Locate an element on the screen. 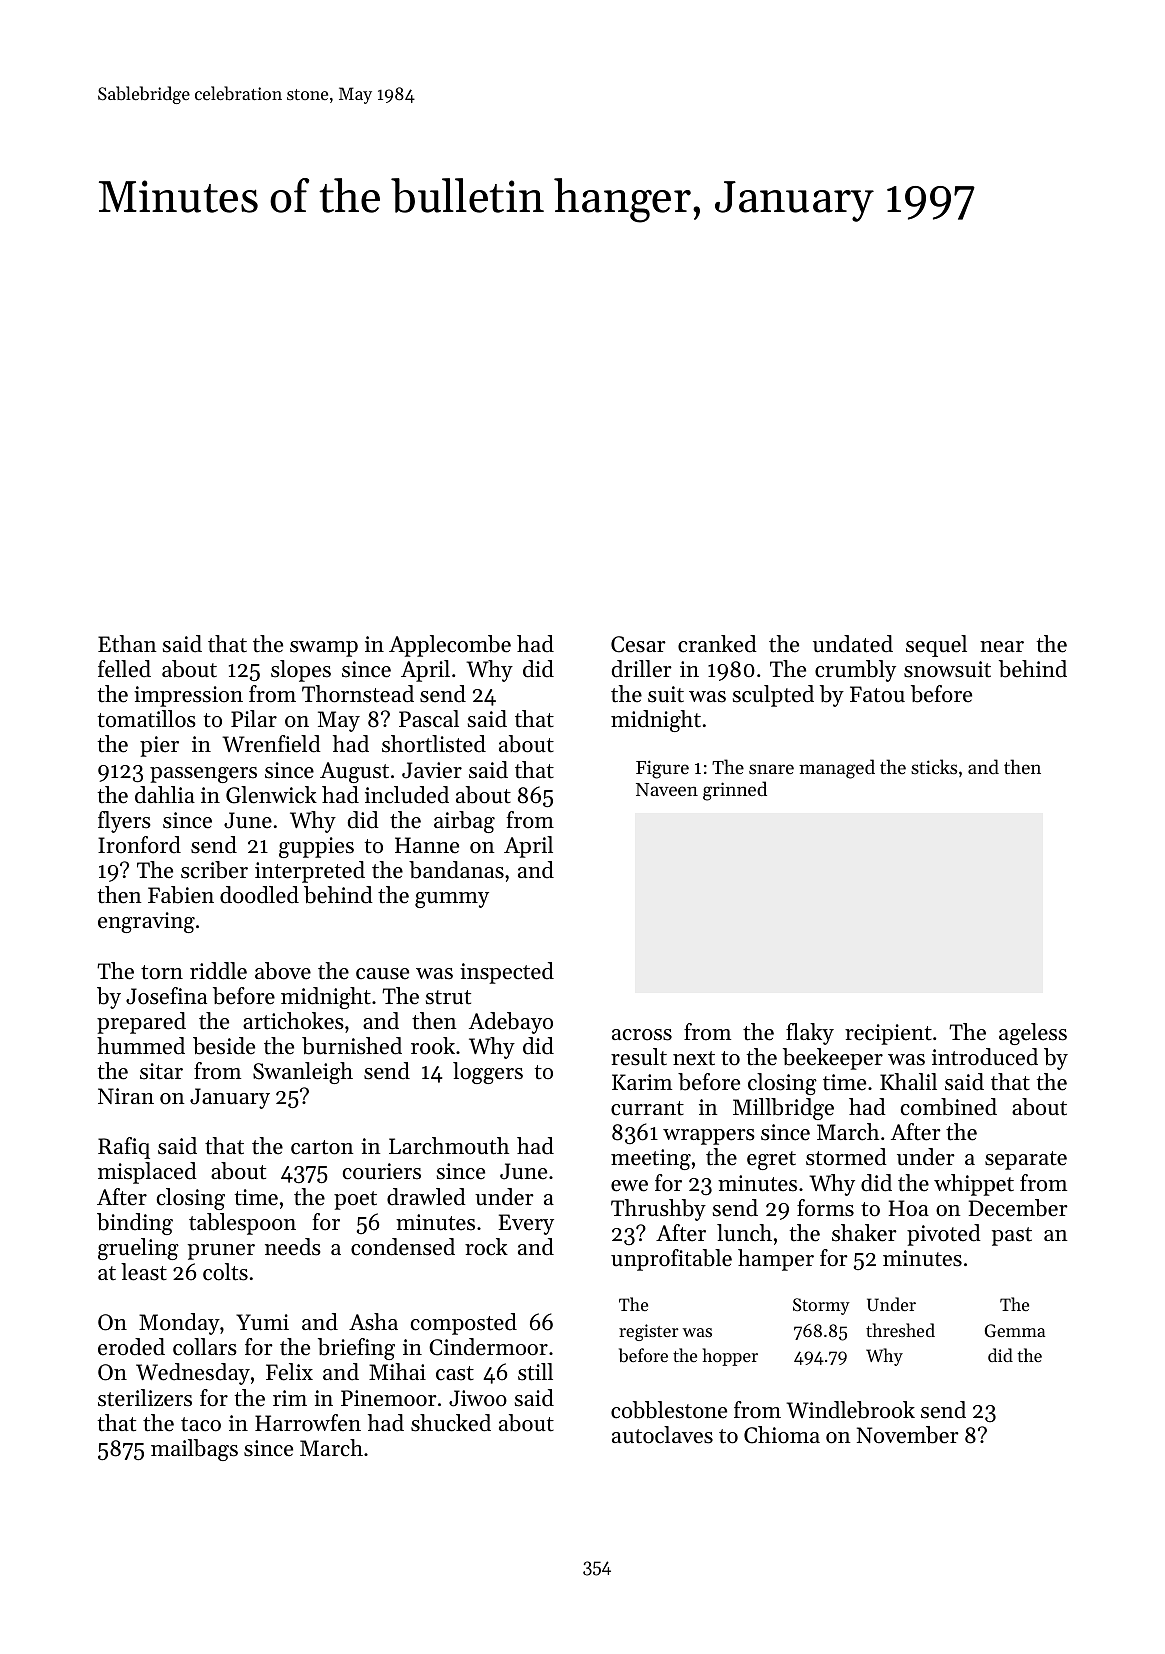 The height and width of the screenshot is (1654, 1165). currant is located at coordinates (647, 1108).
